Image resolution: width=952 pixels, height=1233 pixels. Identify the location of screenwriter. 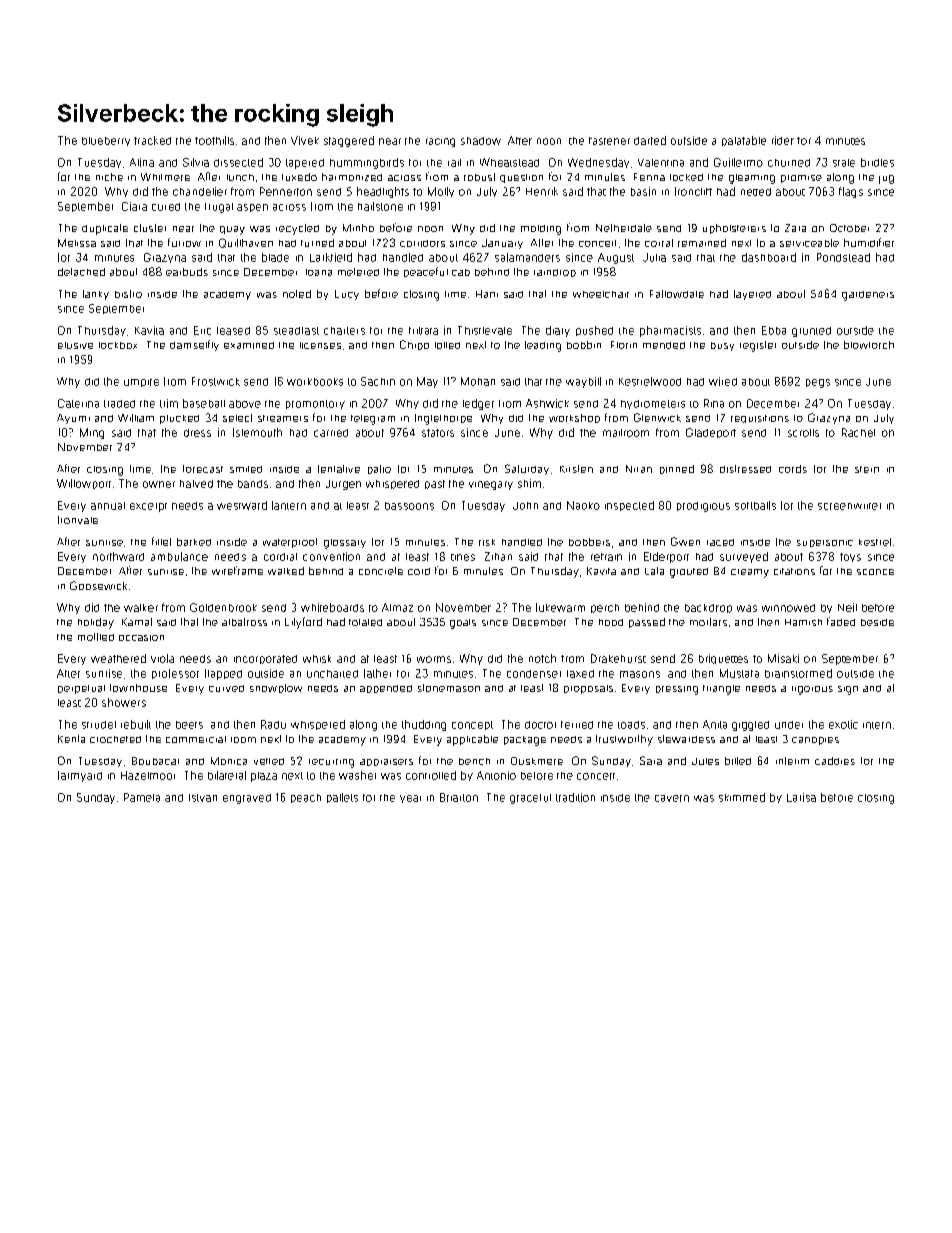
(849, 506).
